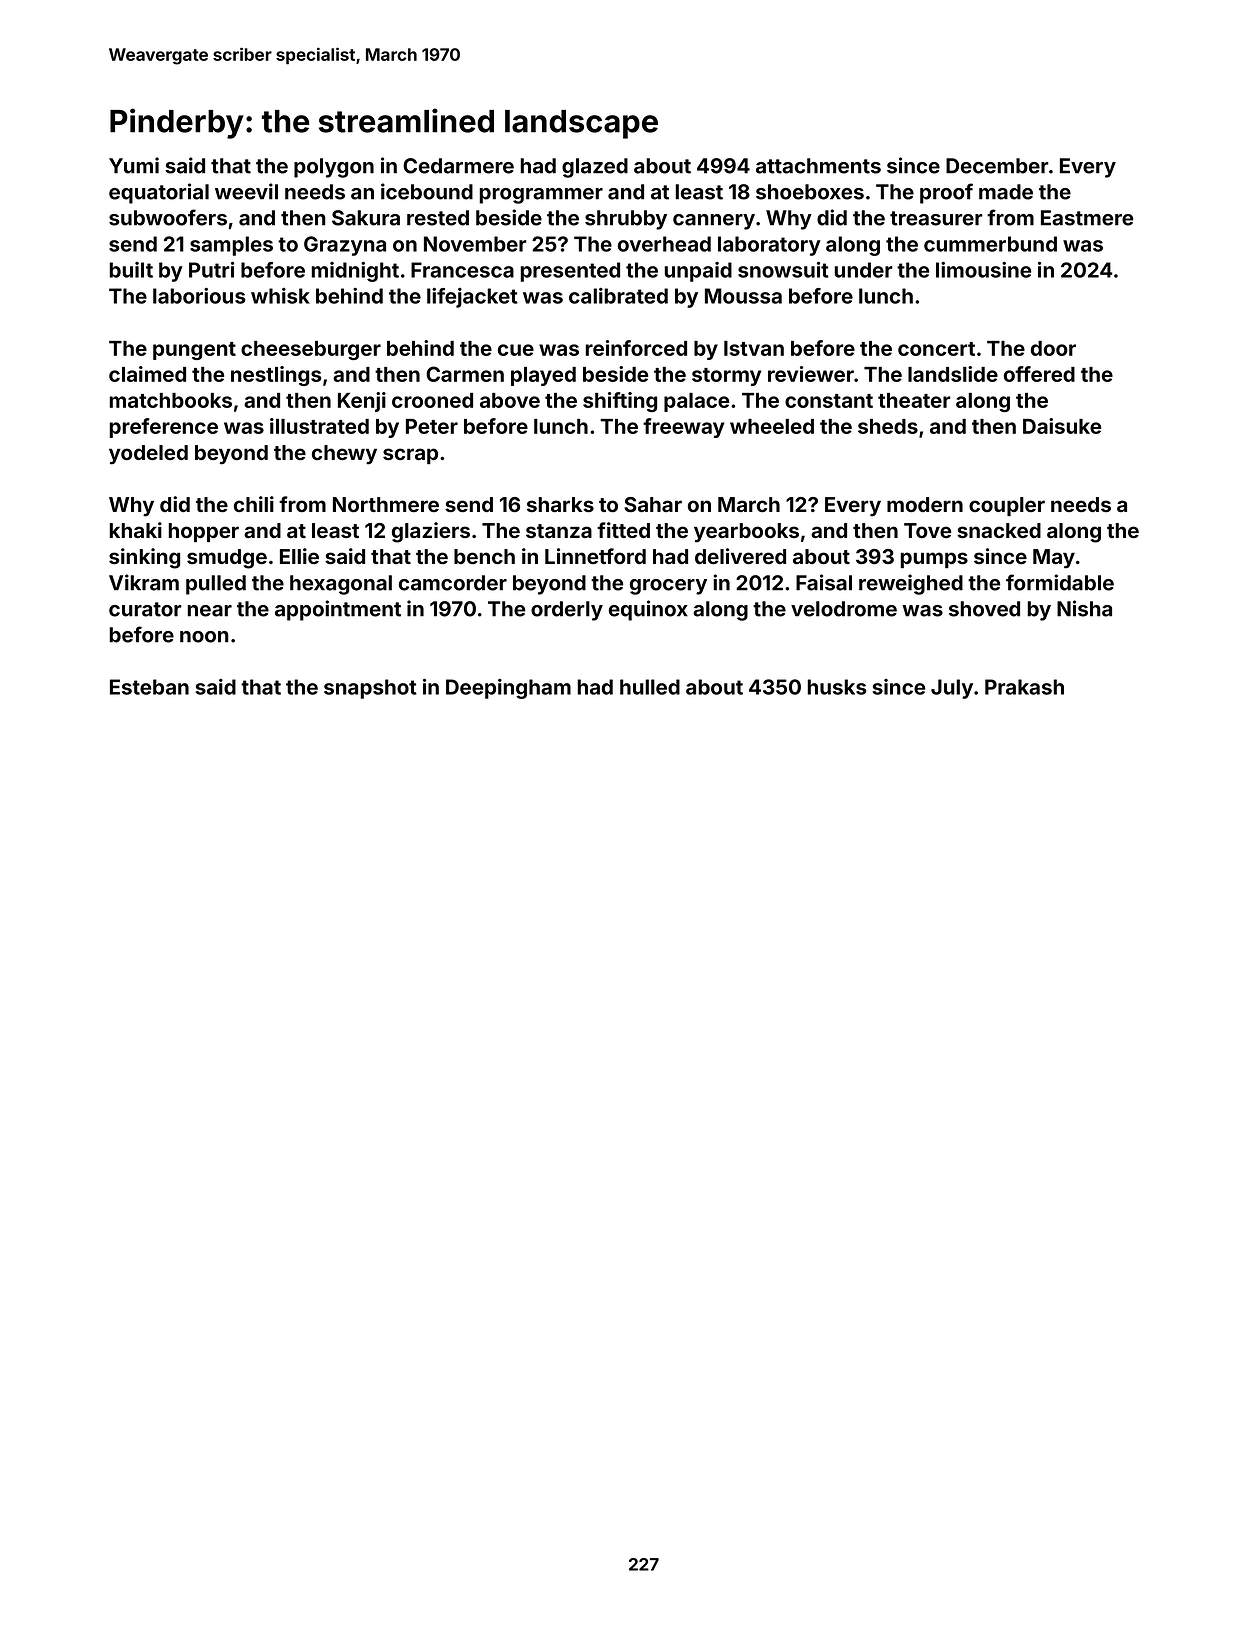 The width and height of the screenshot is (1256, 1625). I want to click on December, so click(997, 166).
